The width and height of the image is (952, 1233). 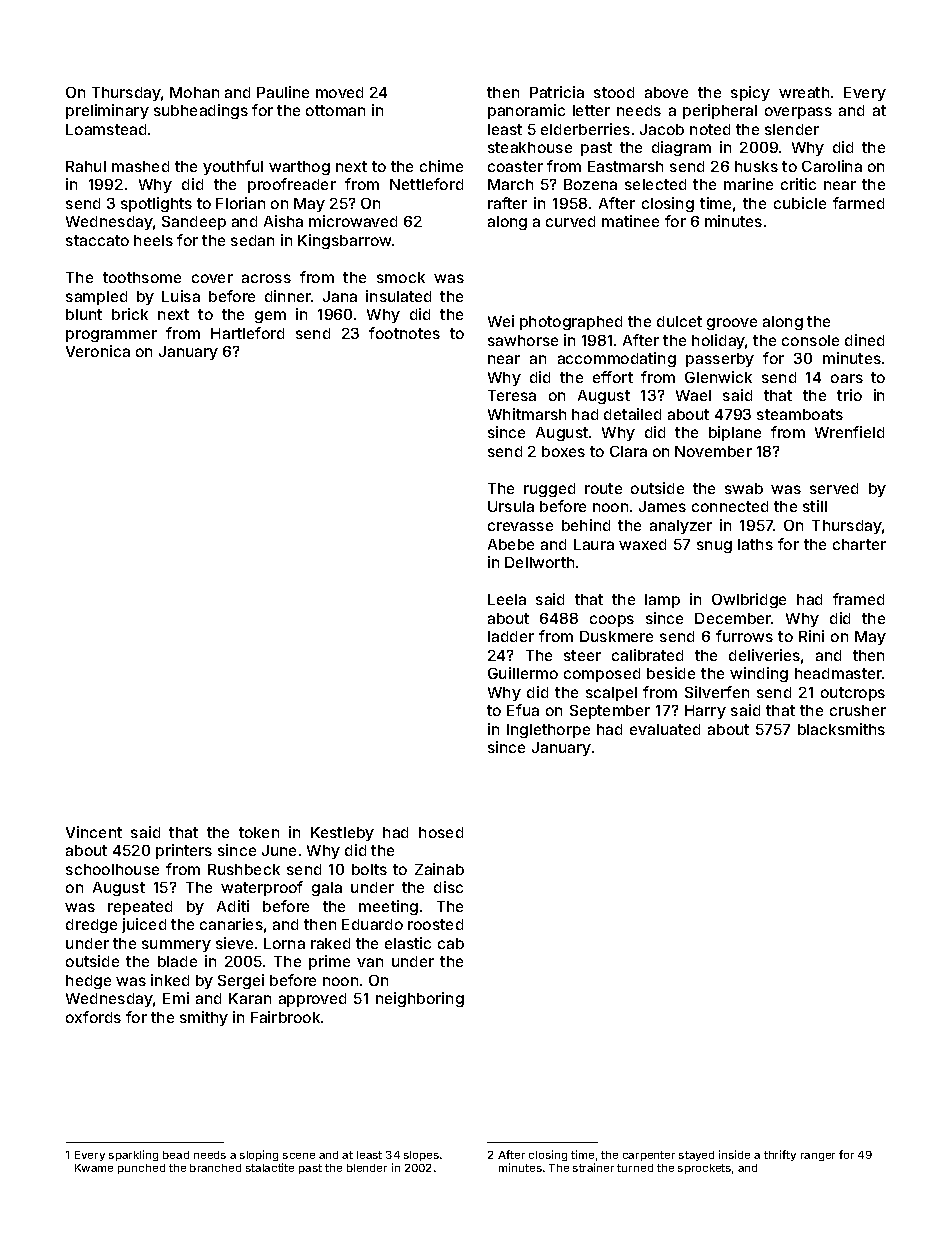 I want to click on token, so click(x=259, y=832).
